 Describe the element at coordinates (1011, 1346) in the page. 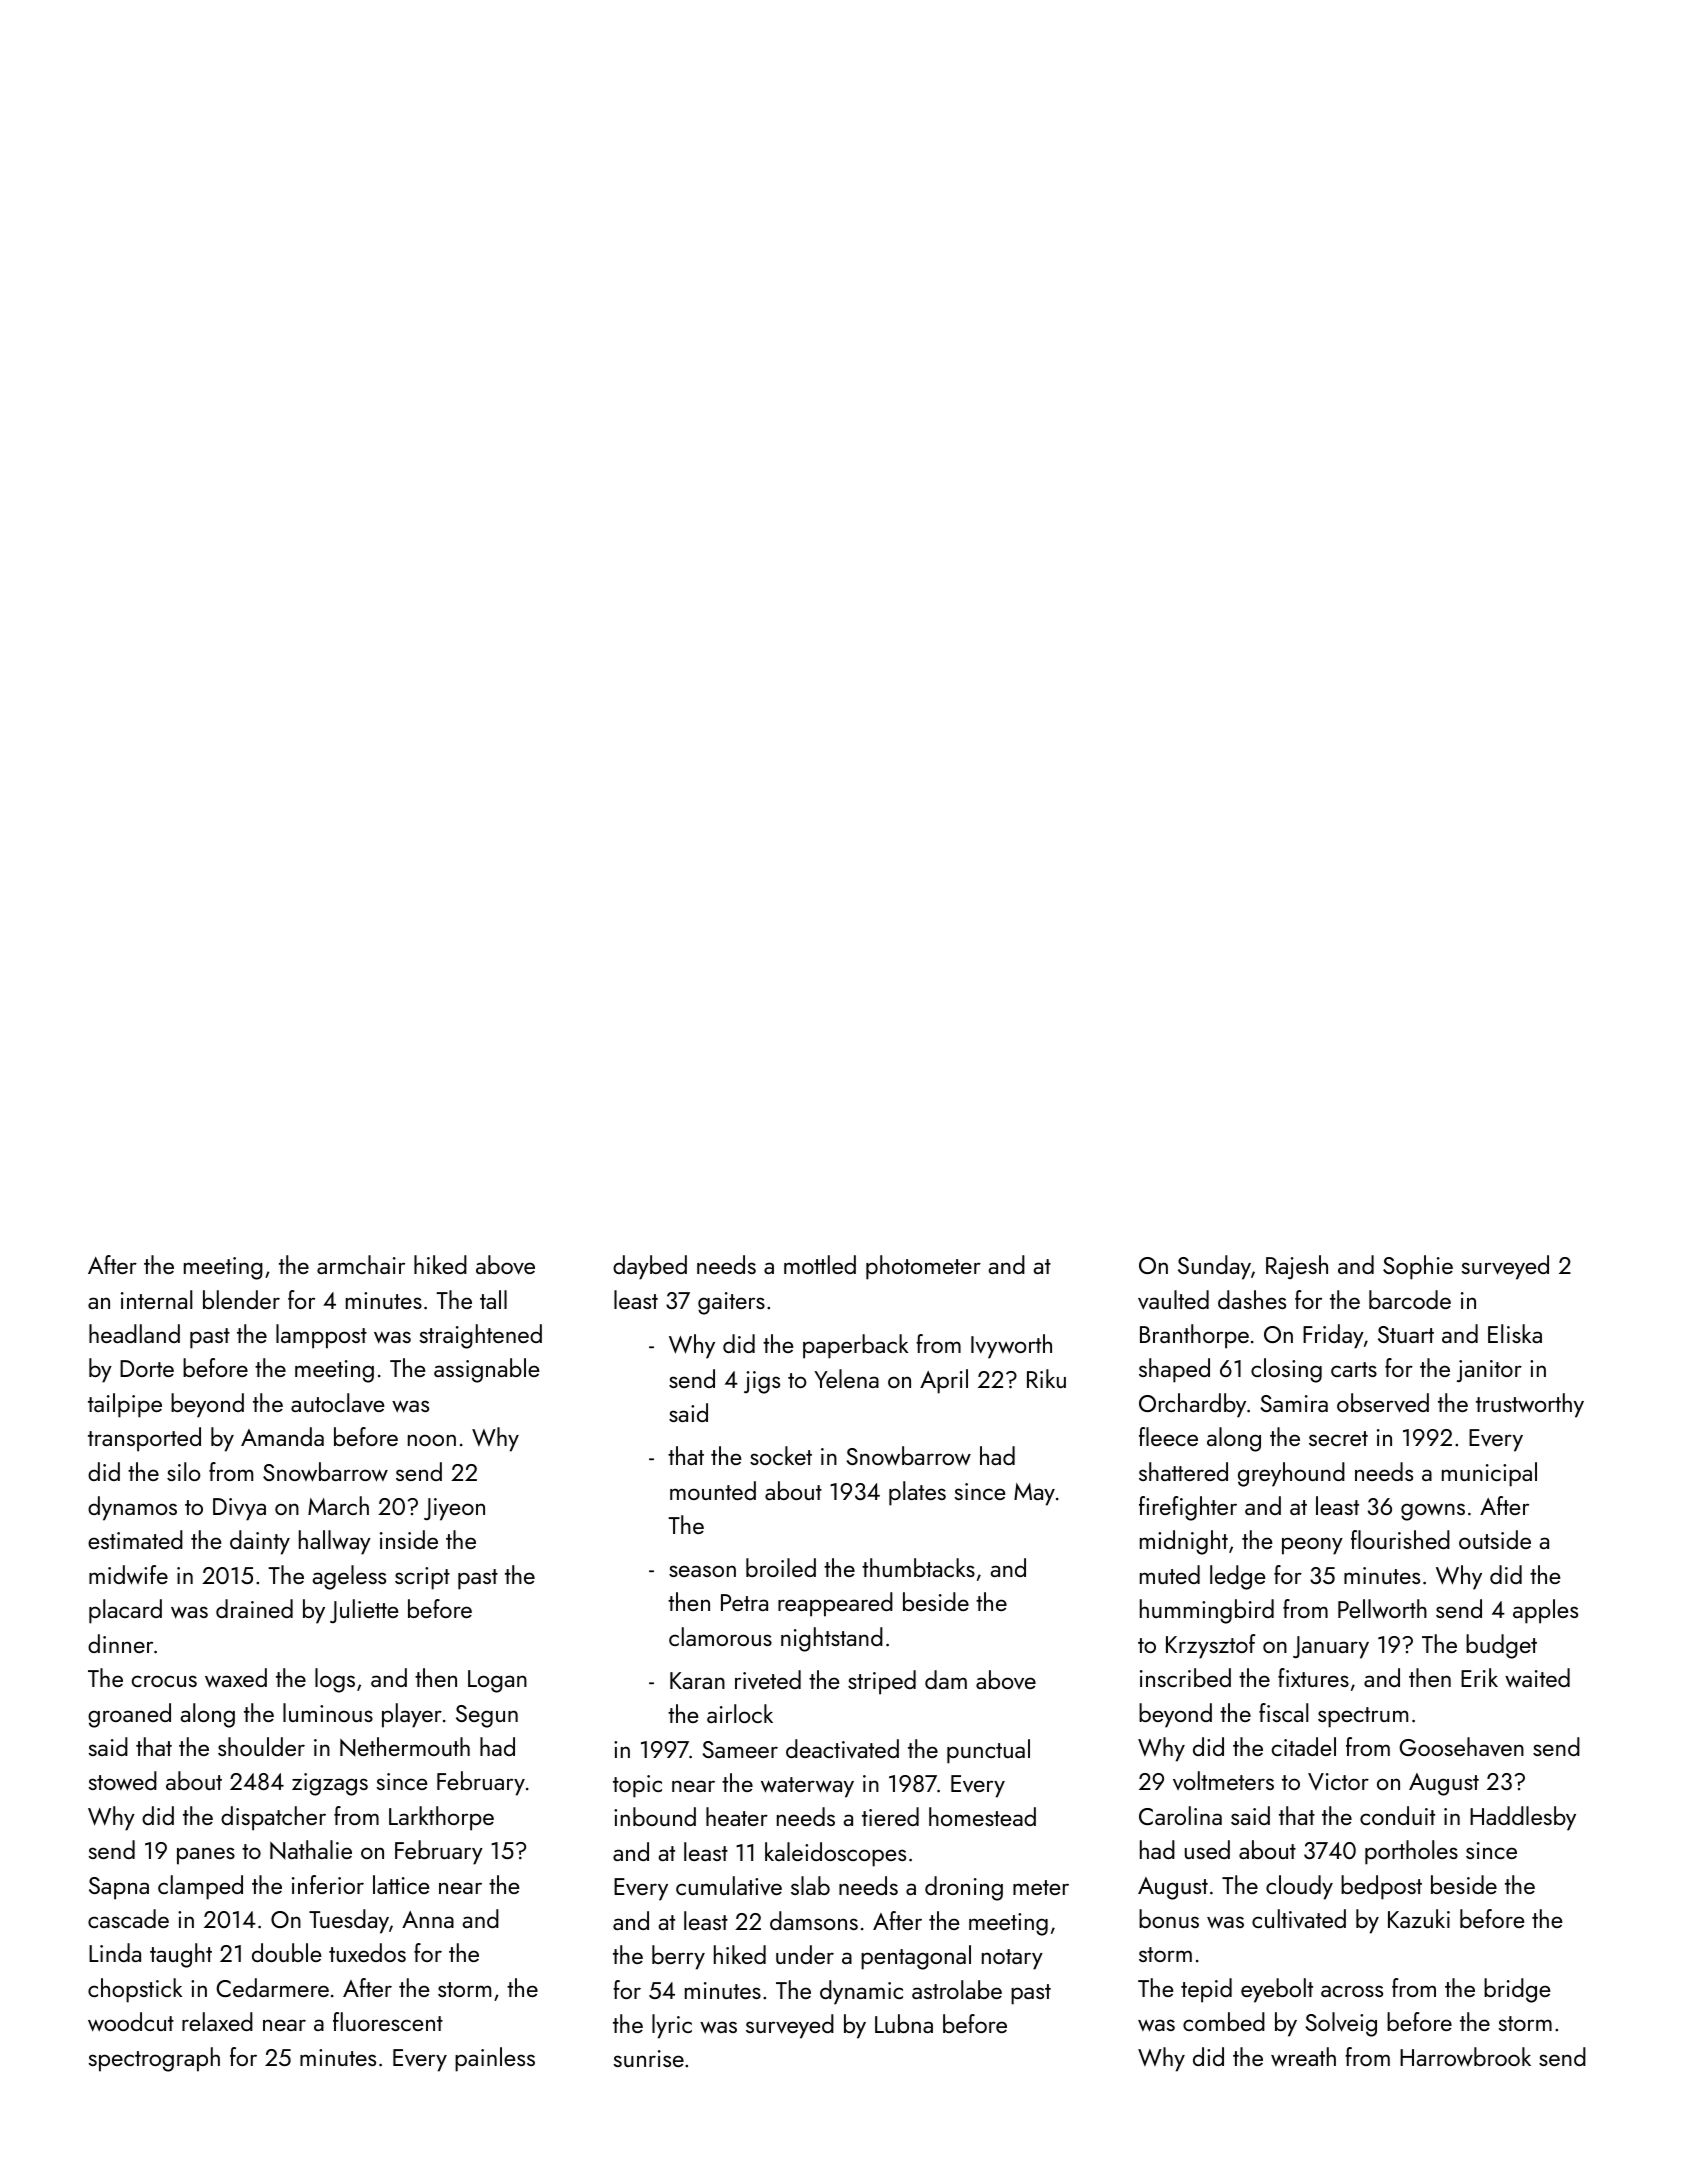

I see `Ivyworth` at that location.
